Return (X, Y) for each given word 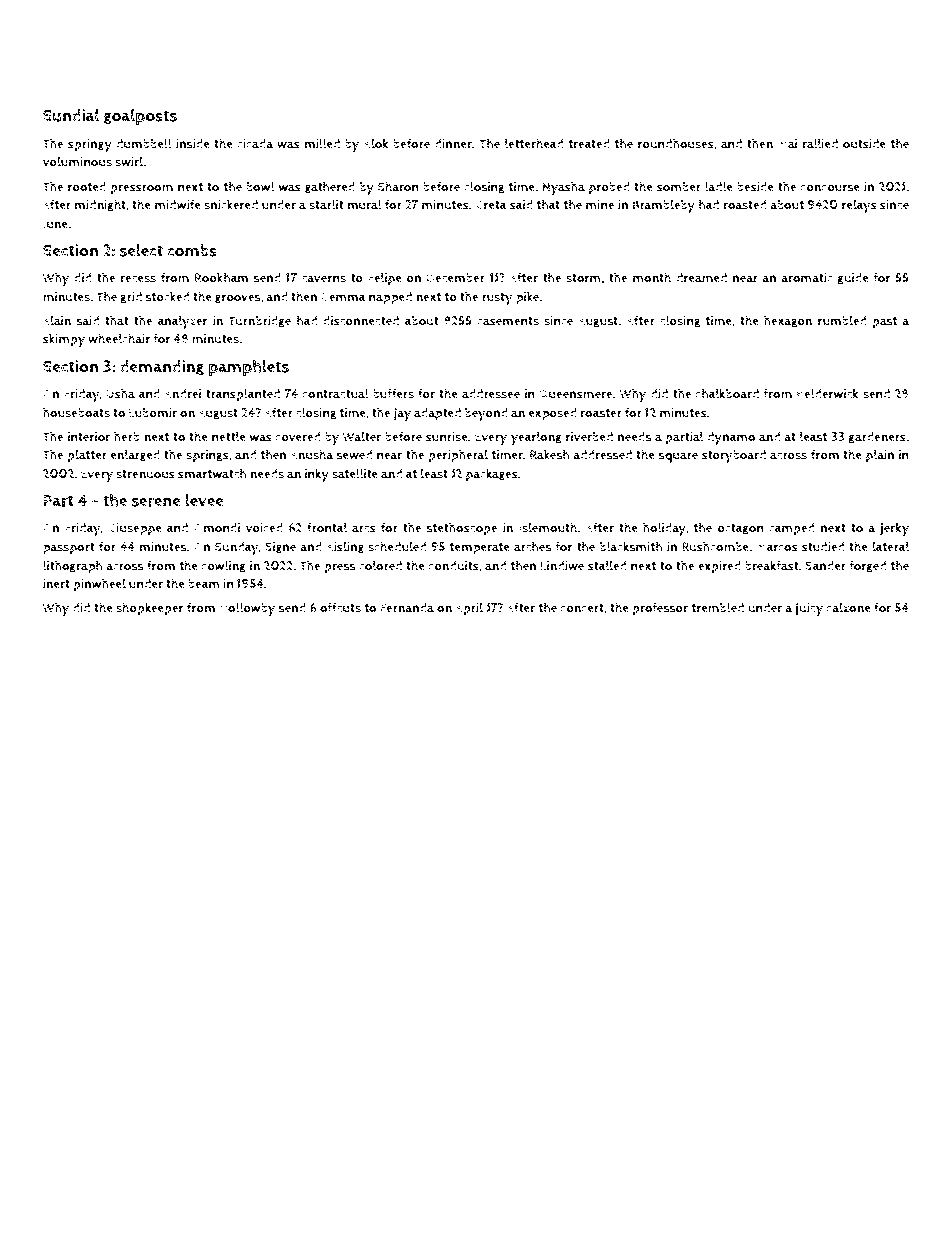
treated (589, 144)
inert (56, 584)
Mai (787, 143)
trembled (718, 607)
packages (492, 475)
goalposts (140, 117)
